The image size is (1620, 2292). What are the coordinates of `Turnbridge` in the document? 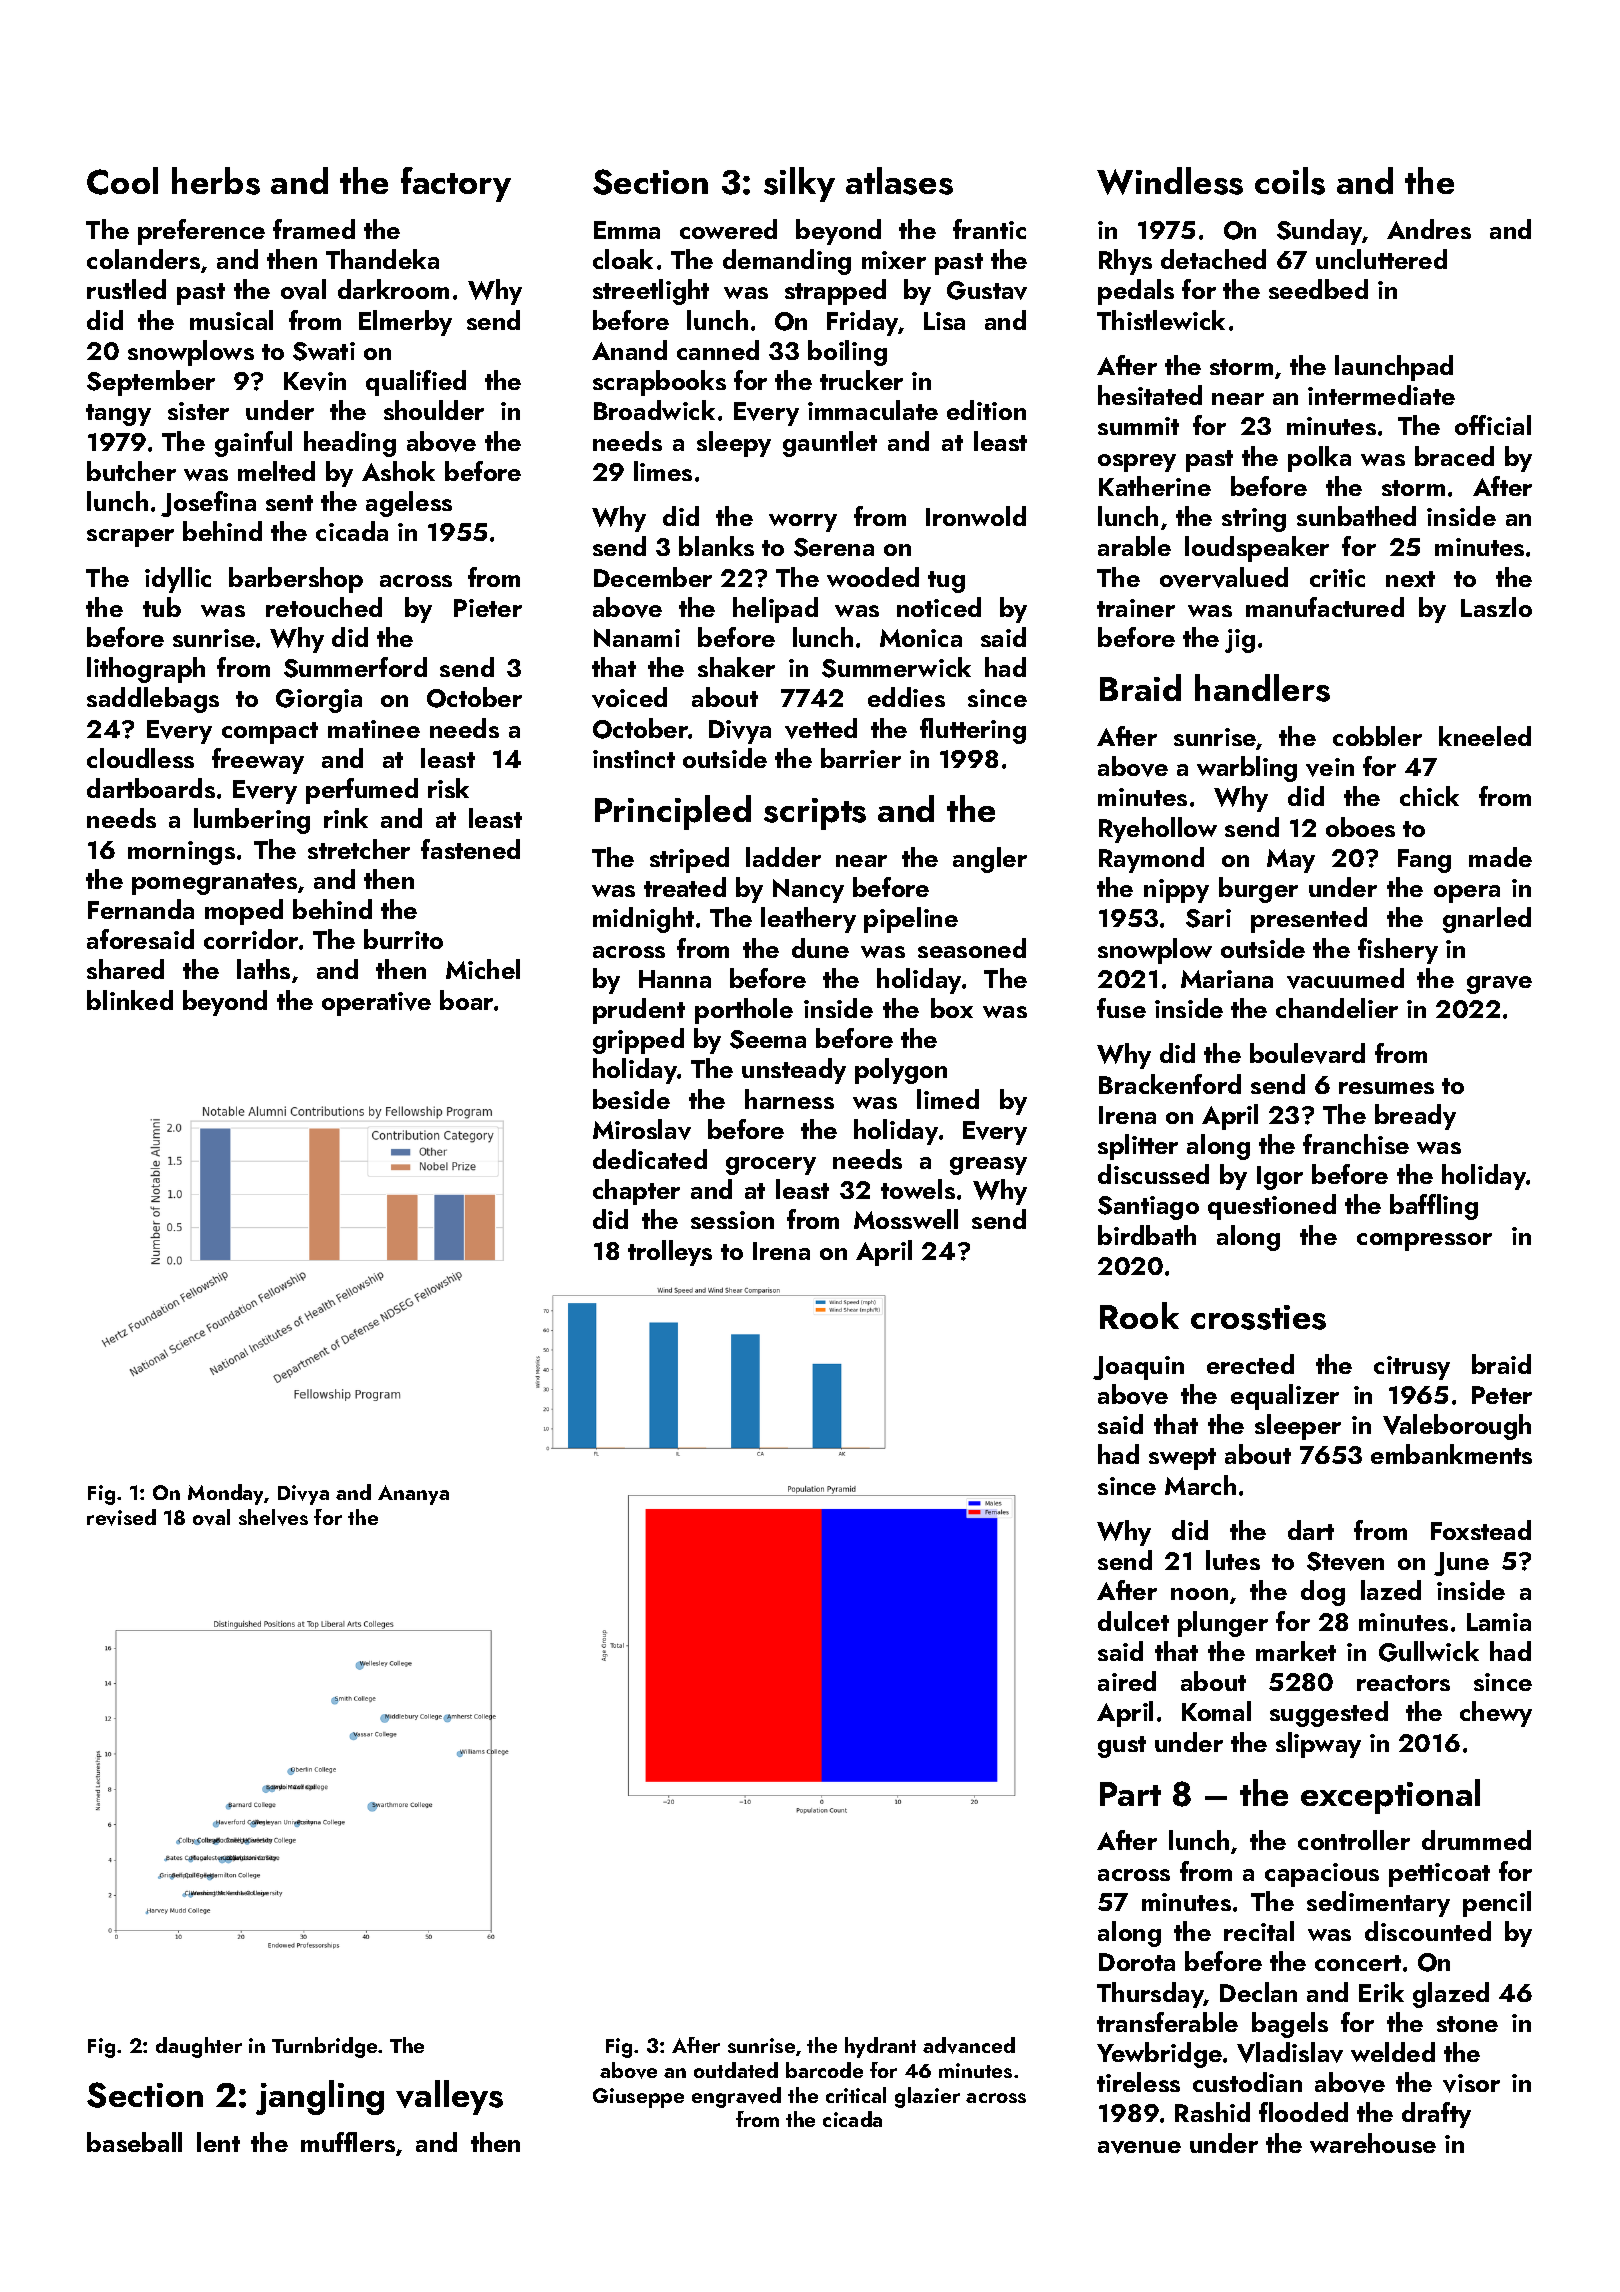 It's located at (325, 2047).
